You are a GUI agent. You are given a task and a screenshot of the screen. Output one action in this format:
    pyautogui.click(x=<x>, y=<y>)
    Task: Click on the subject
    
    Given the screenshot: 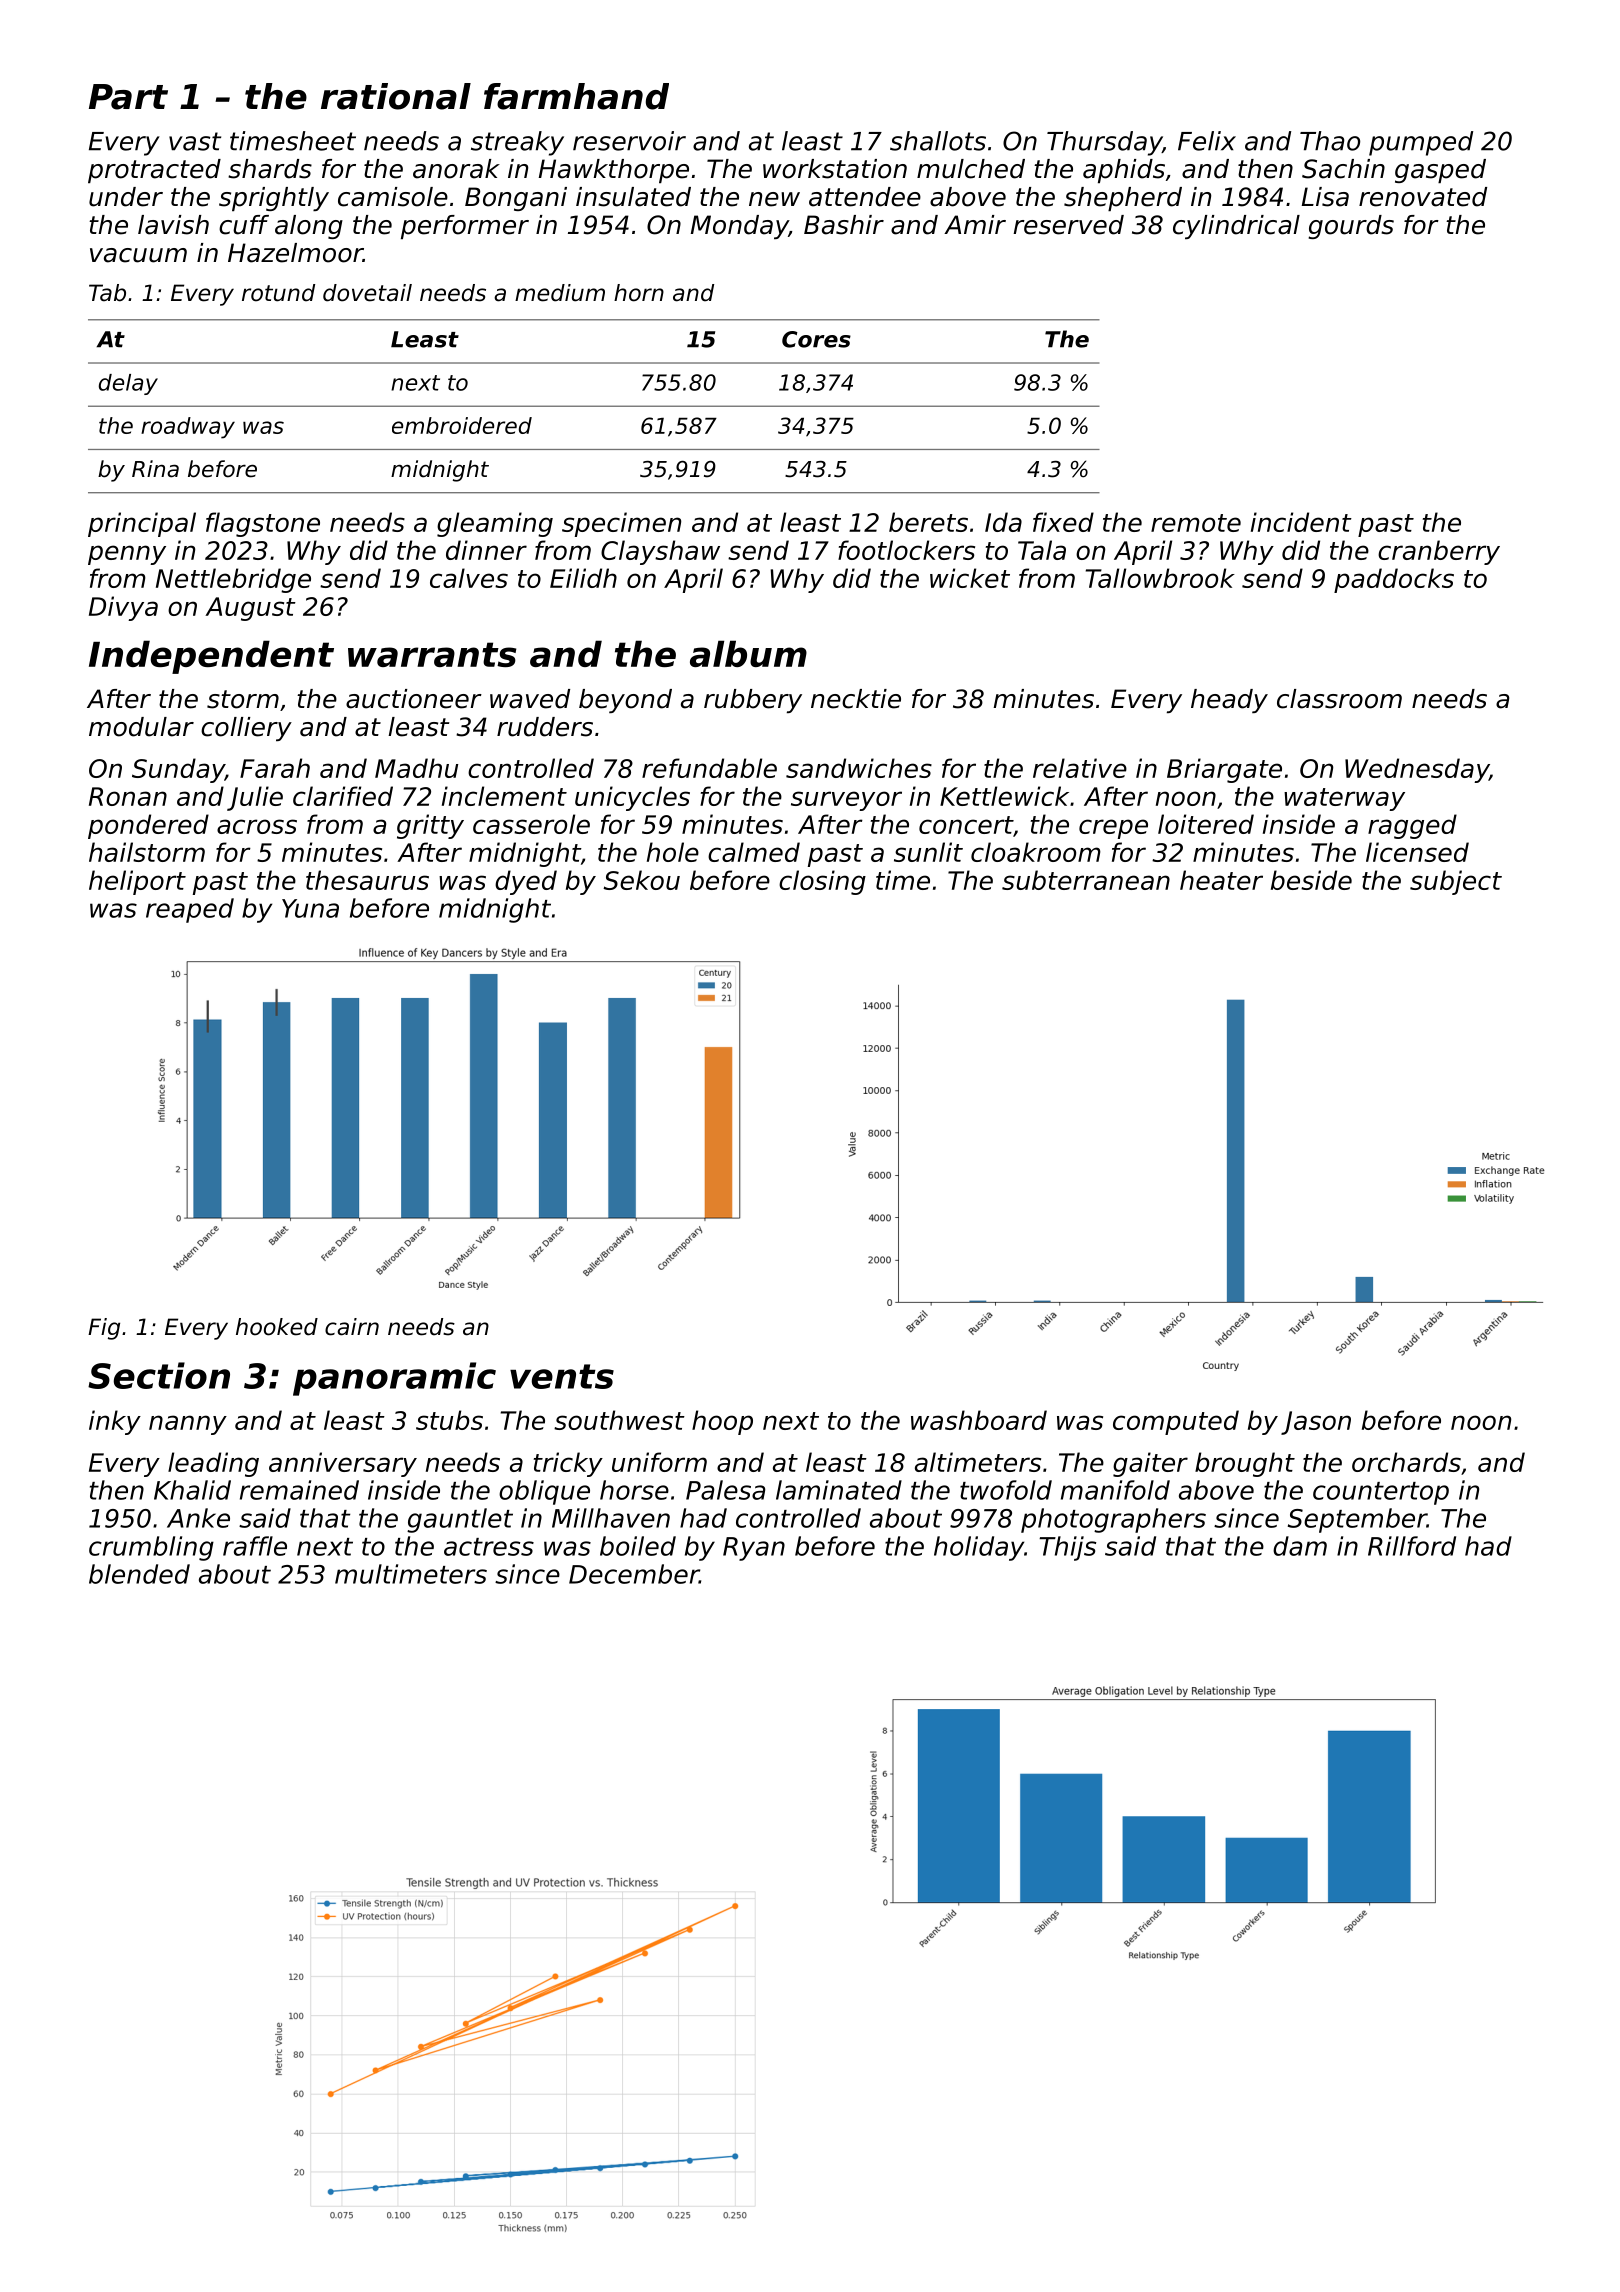 What is the action you would take?
    pyautogui.click(x=1456, y=882)
